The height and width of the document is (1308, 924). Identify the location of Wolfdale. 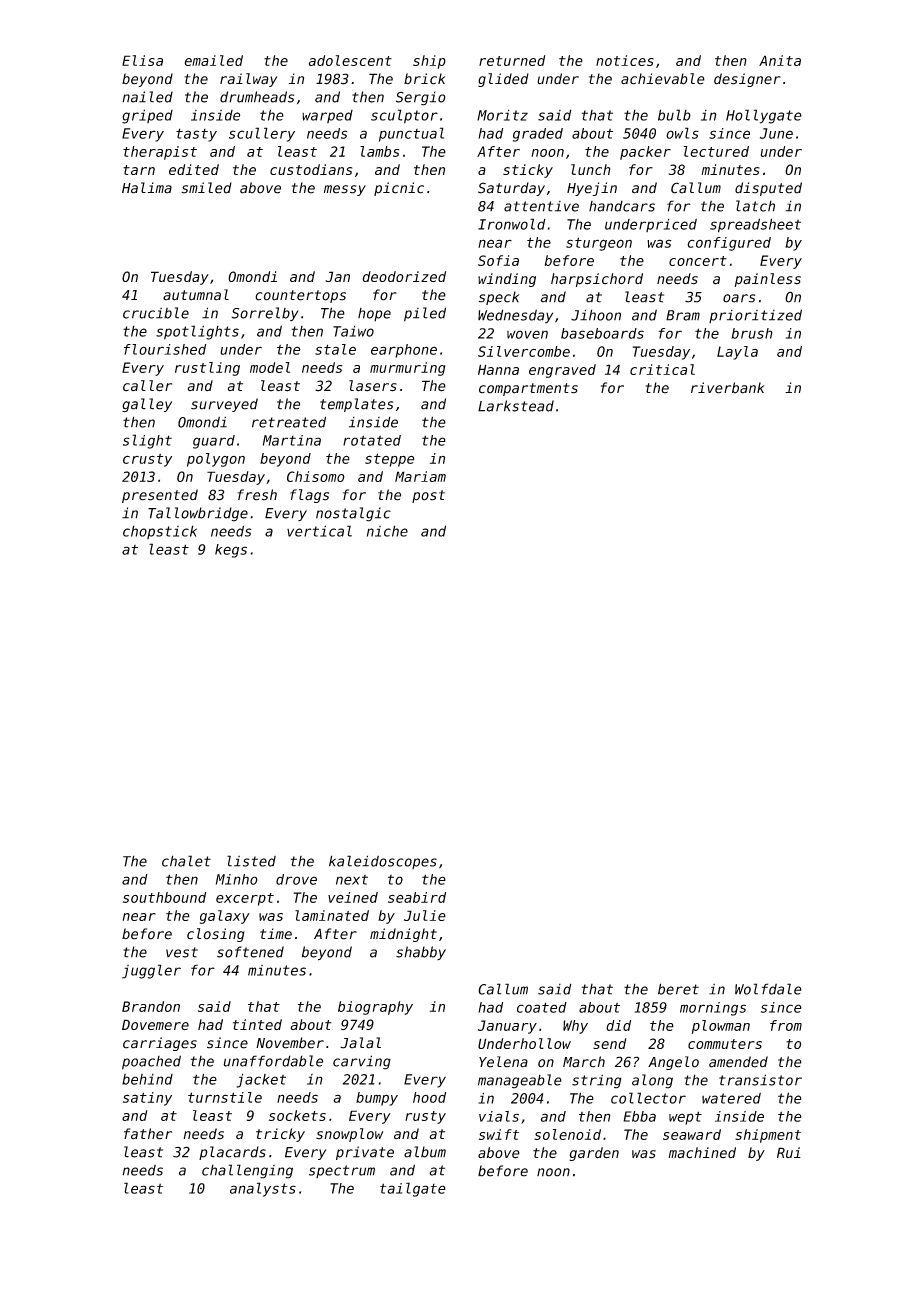
(768, 989).
